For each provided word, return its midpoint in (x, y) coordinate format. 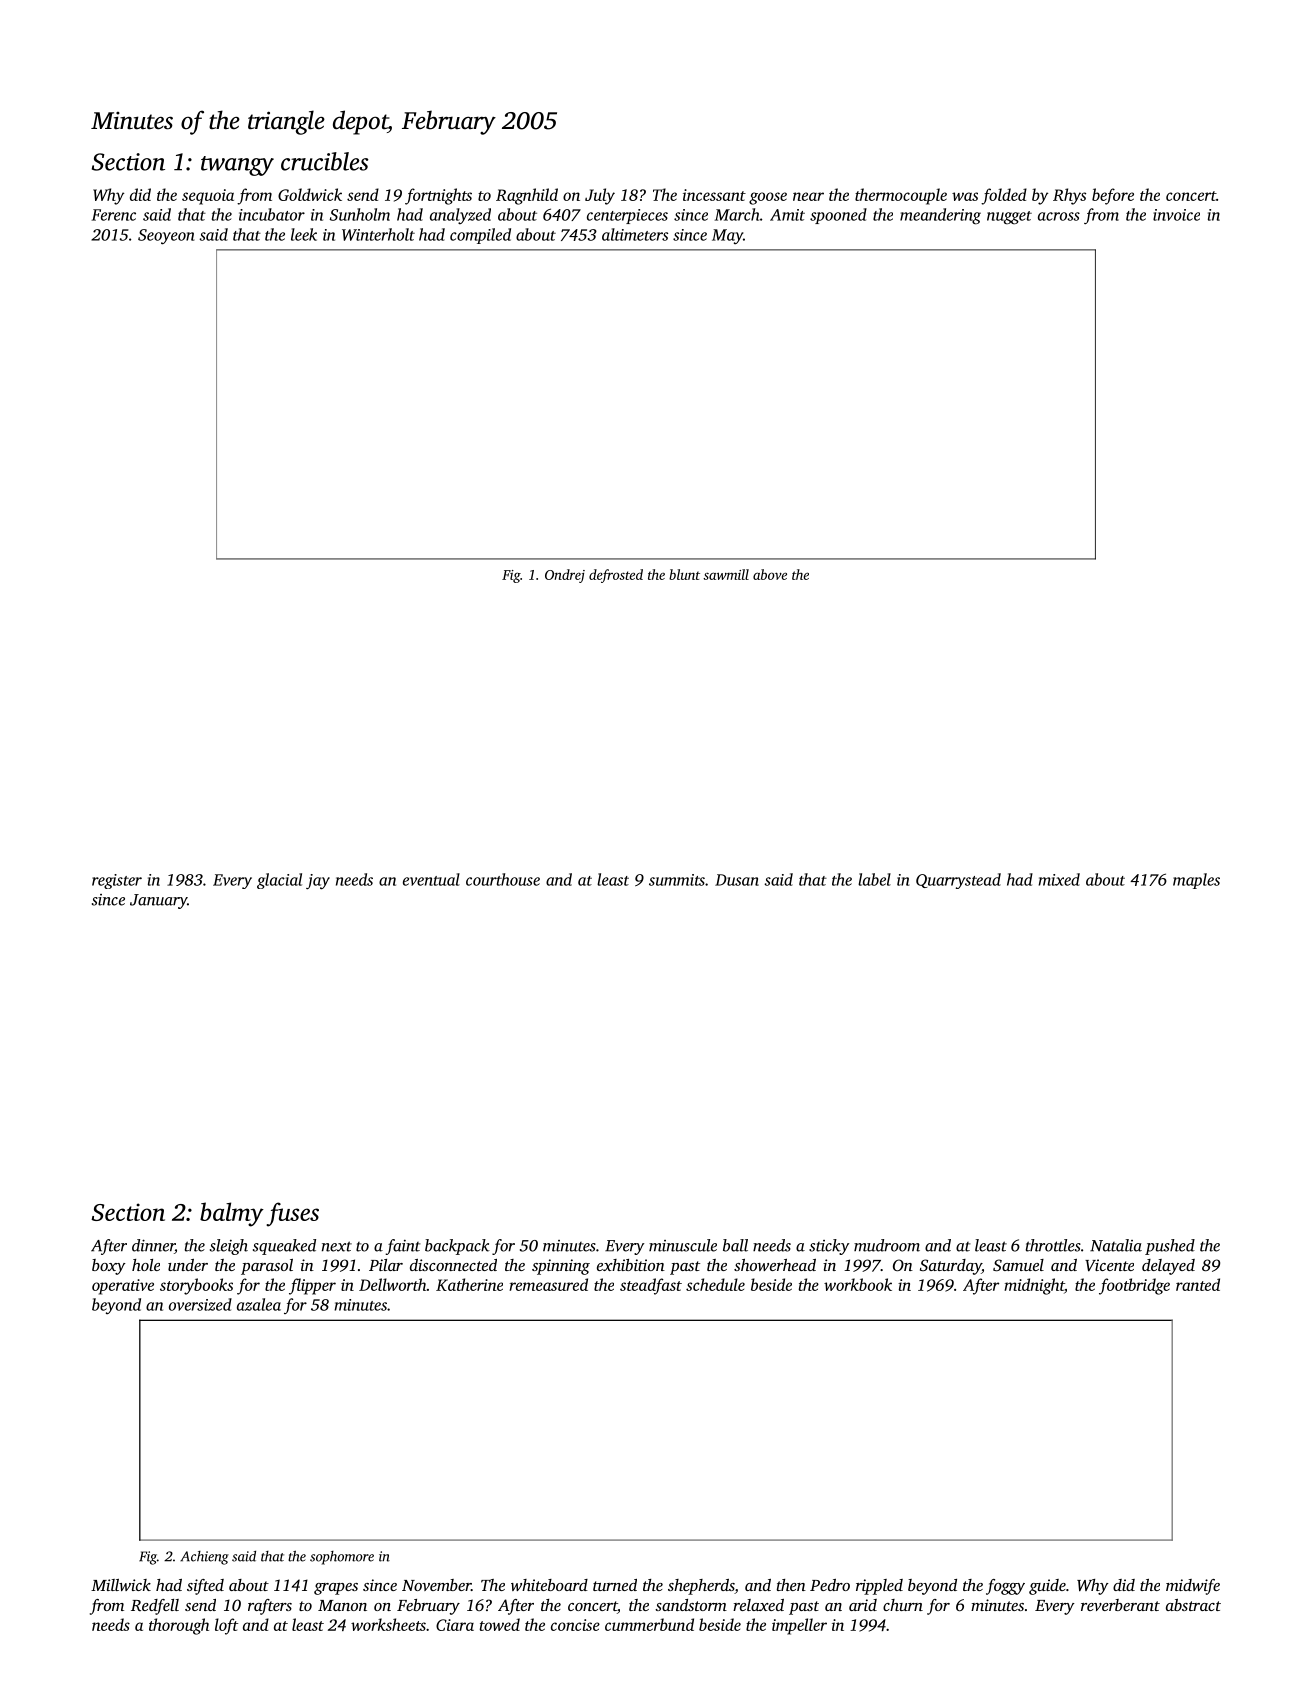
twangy (237, 166)
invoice (1176, 215)
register (117, 881)
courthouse (503, 879)
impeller (799, 1626)
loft (226, 1626)
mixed (1059, 879)
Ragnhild (527, 196)
